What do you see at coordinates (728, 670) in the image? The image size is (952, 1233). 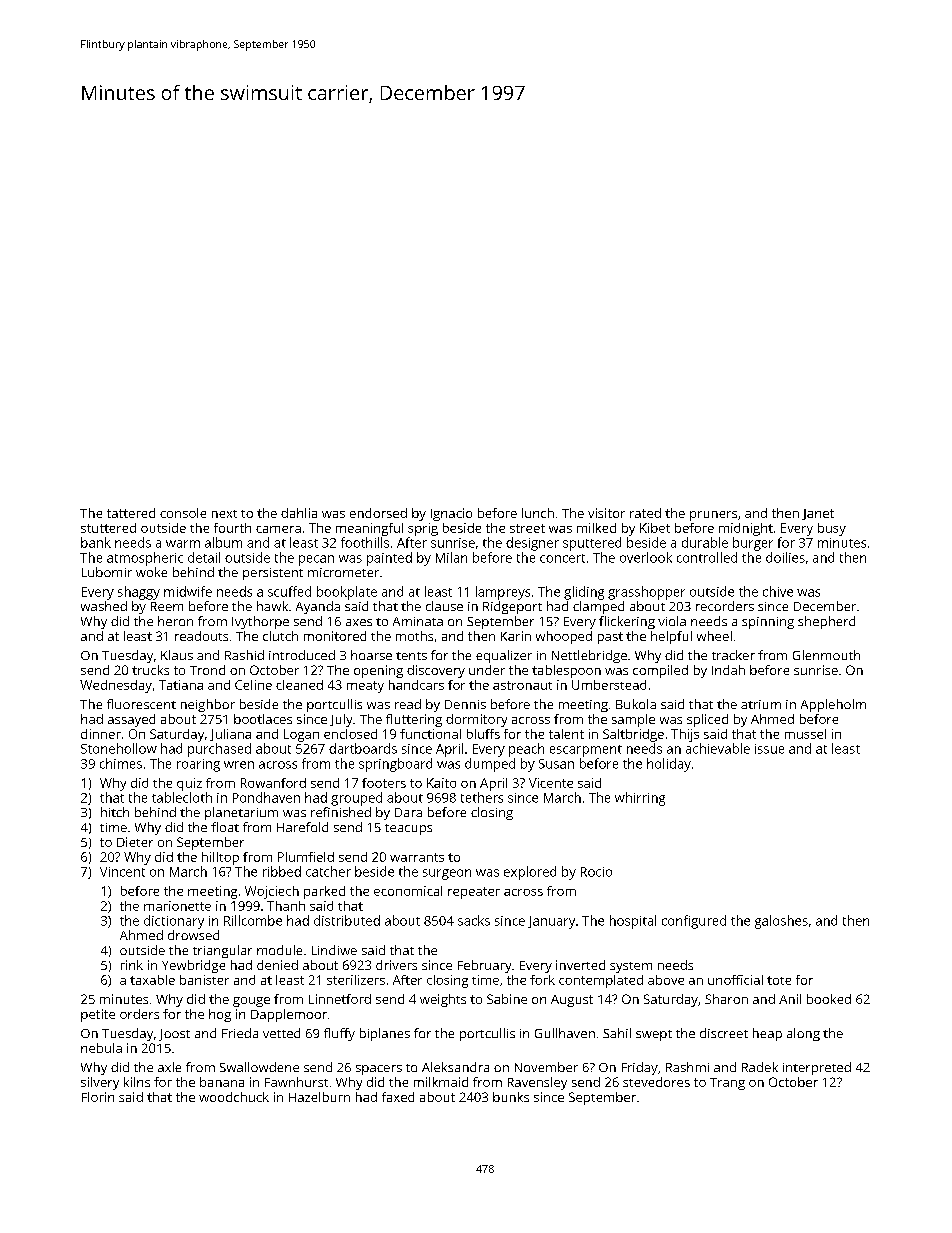 I see `Indah` at bounding box center [728, 670].
